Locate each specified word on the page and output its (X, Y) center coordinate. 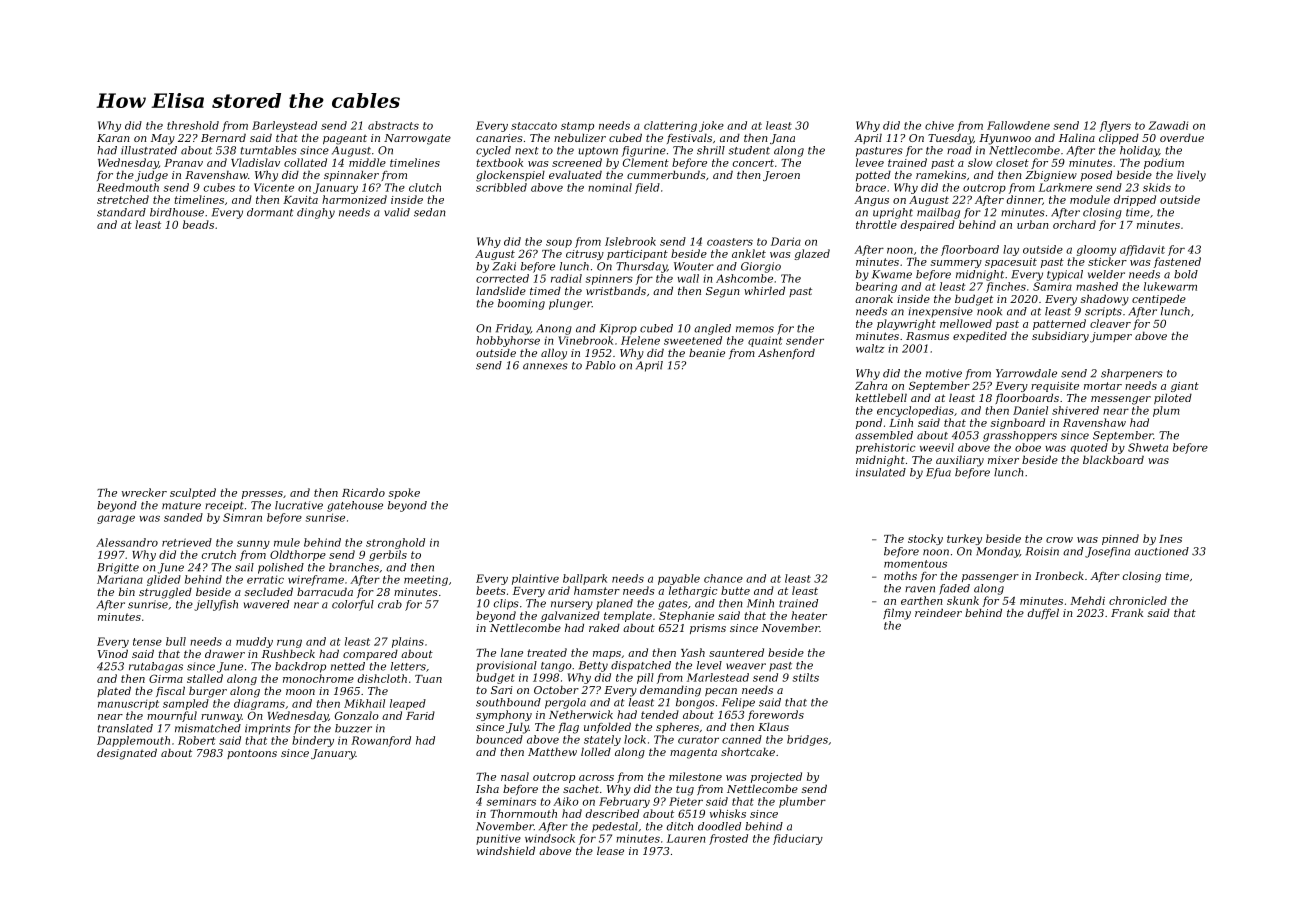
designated (127, 754)
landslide (501, 290)
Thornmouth (523, 813)
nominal (610, 187)
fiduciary (798, 839)
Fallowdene (1018, 125)
